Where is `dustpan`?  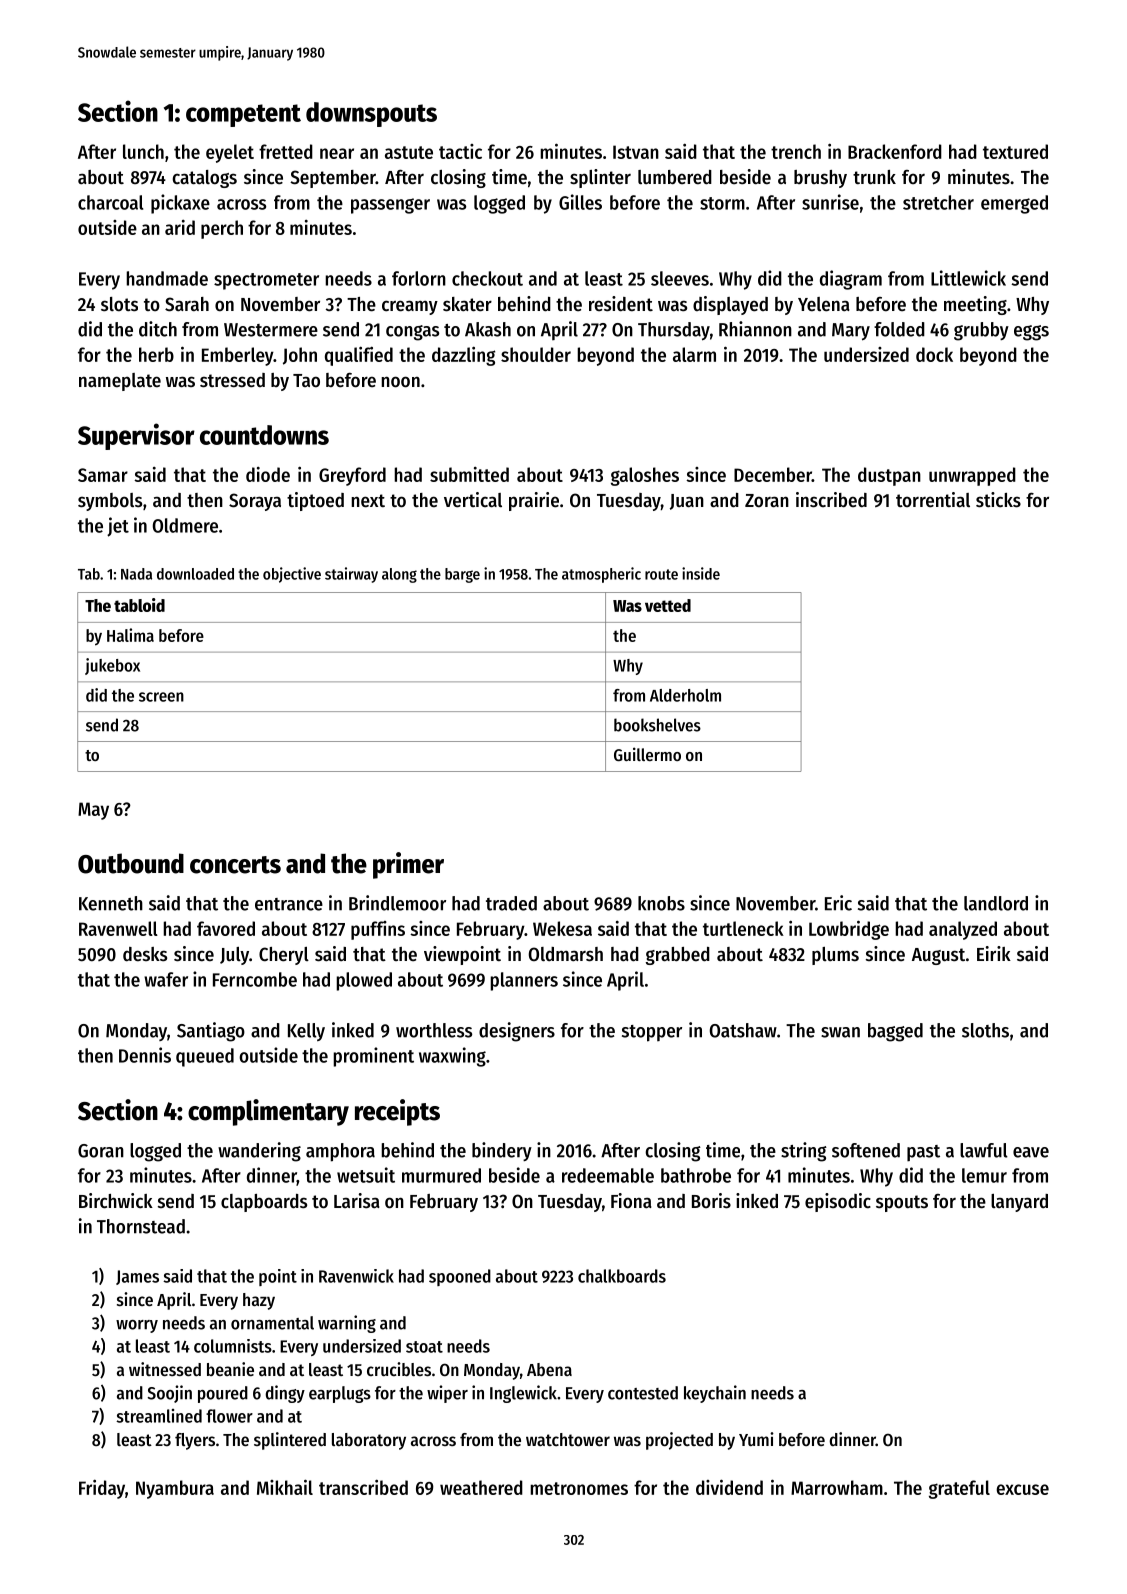
dustpan is located at coordinates (889, 476).
